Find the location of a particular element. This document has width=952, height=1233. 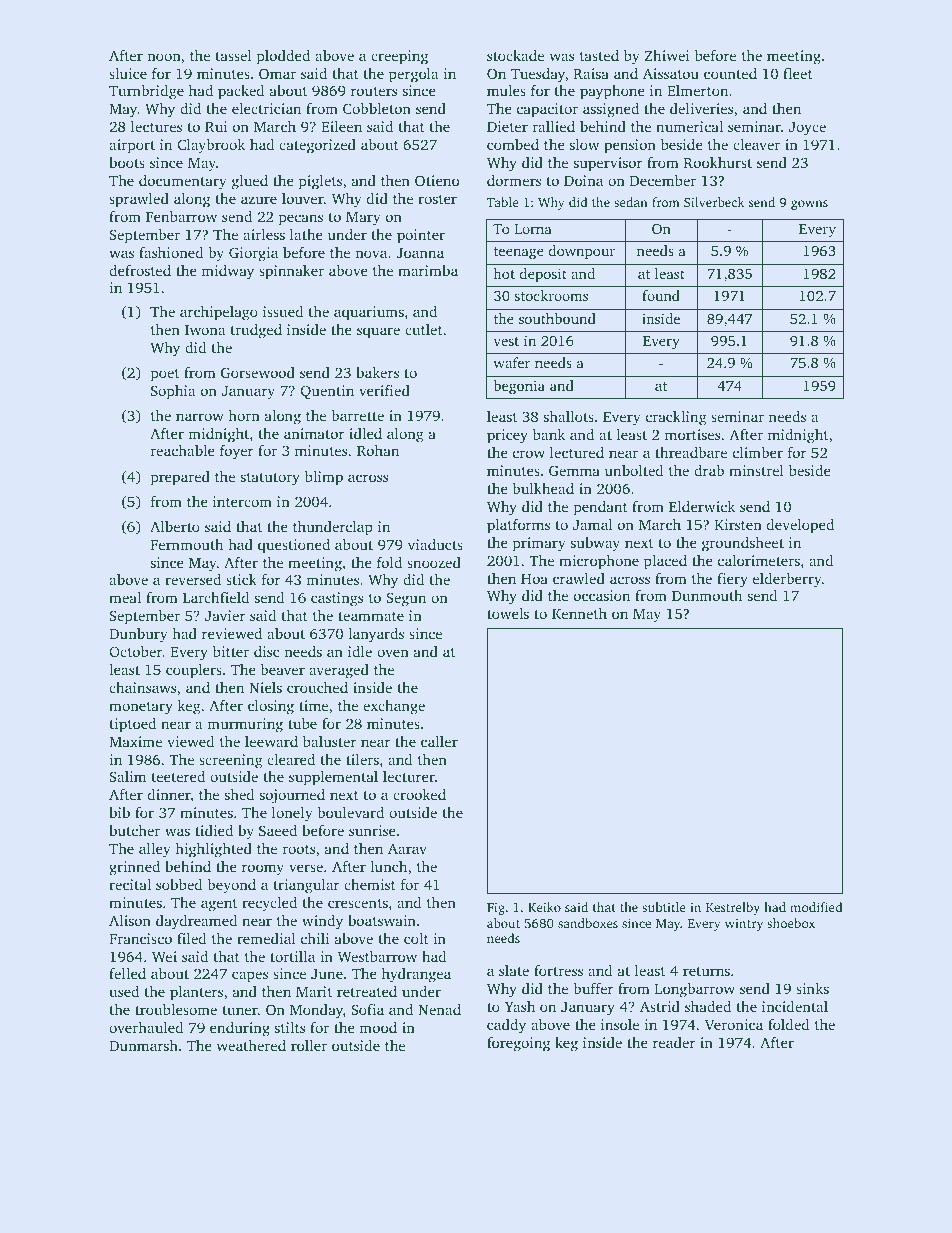

marimba is located at coordinates (428, 270).
